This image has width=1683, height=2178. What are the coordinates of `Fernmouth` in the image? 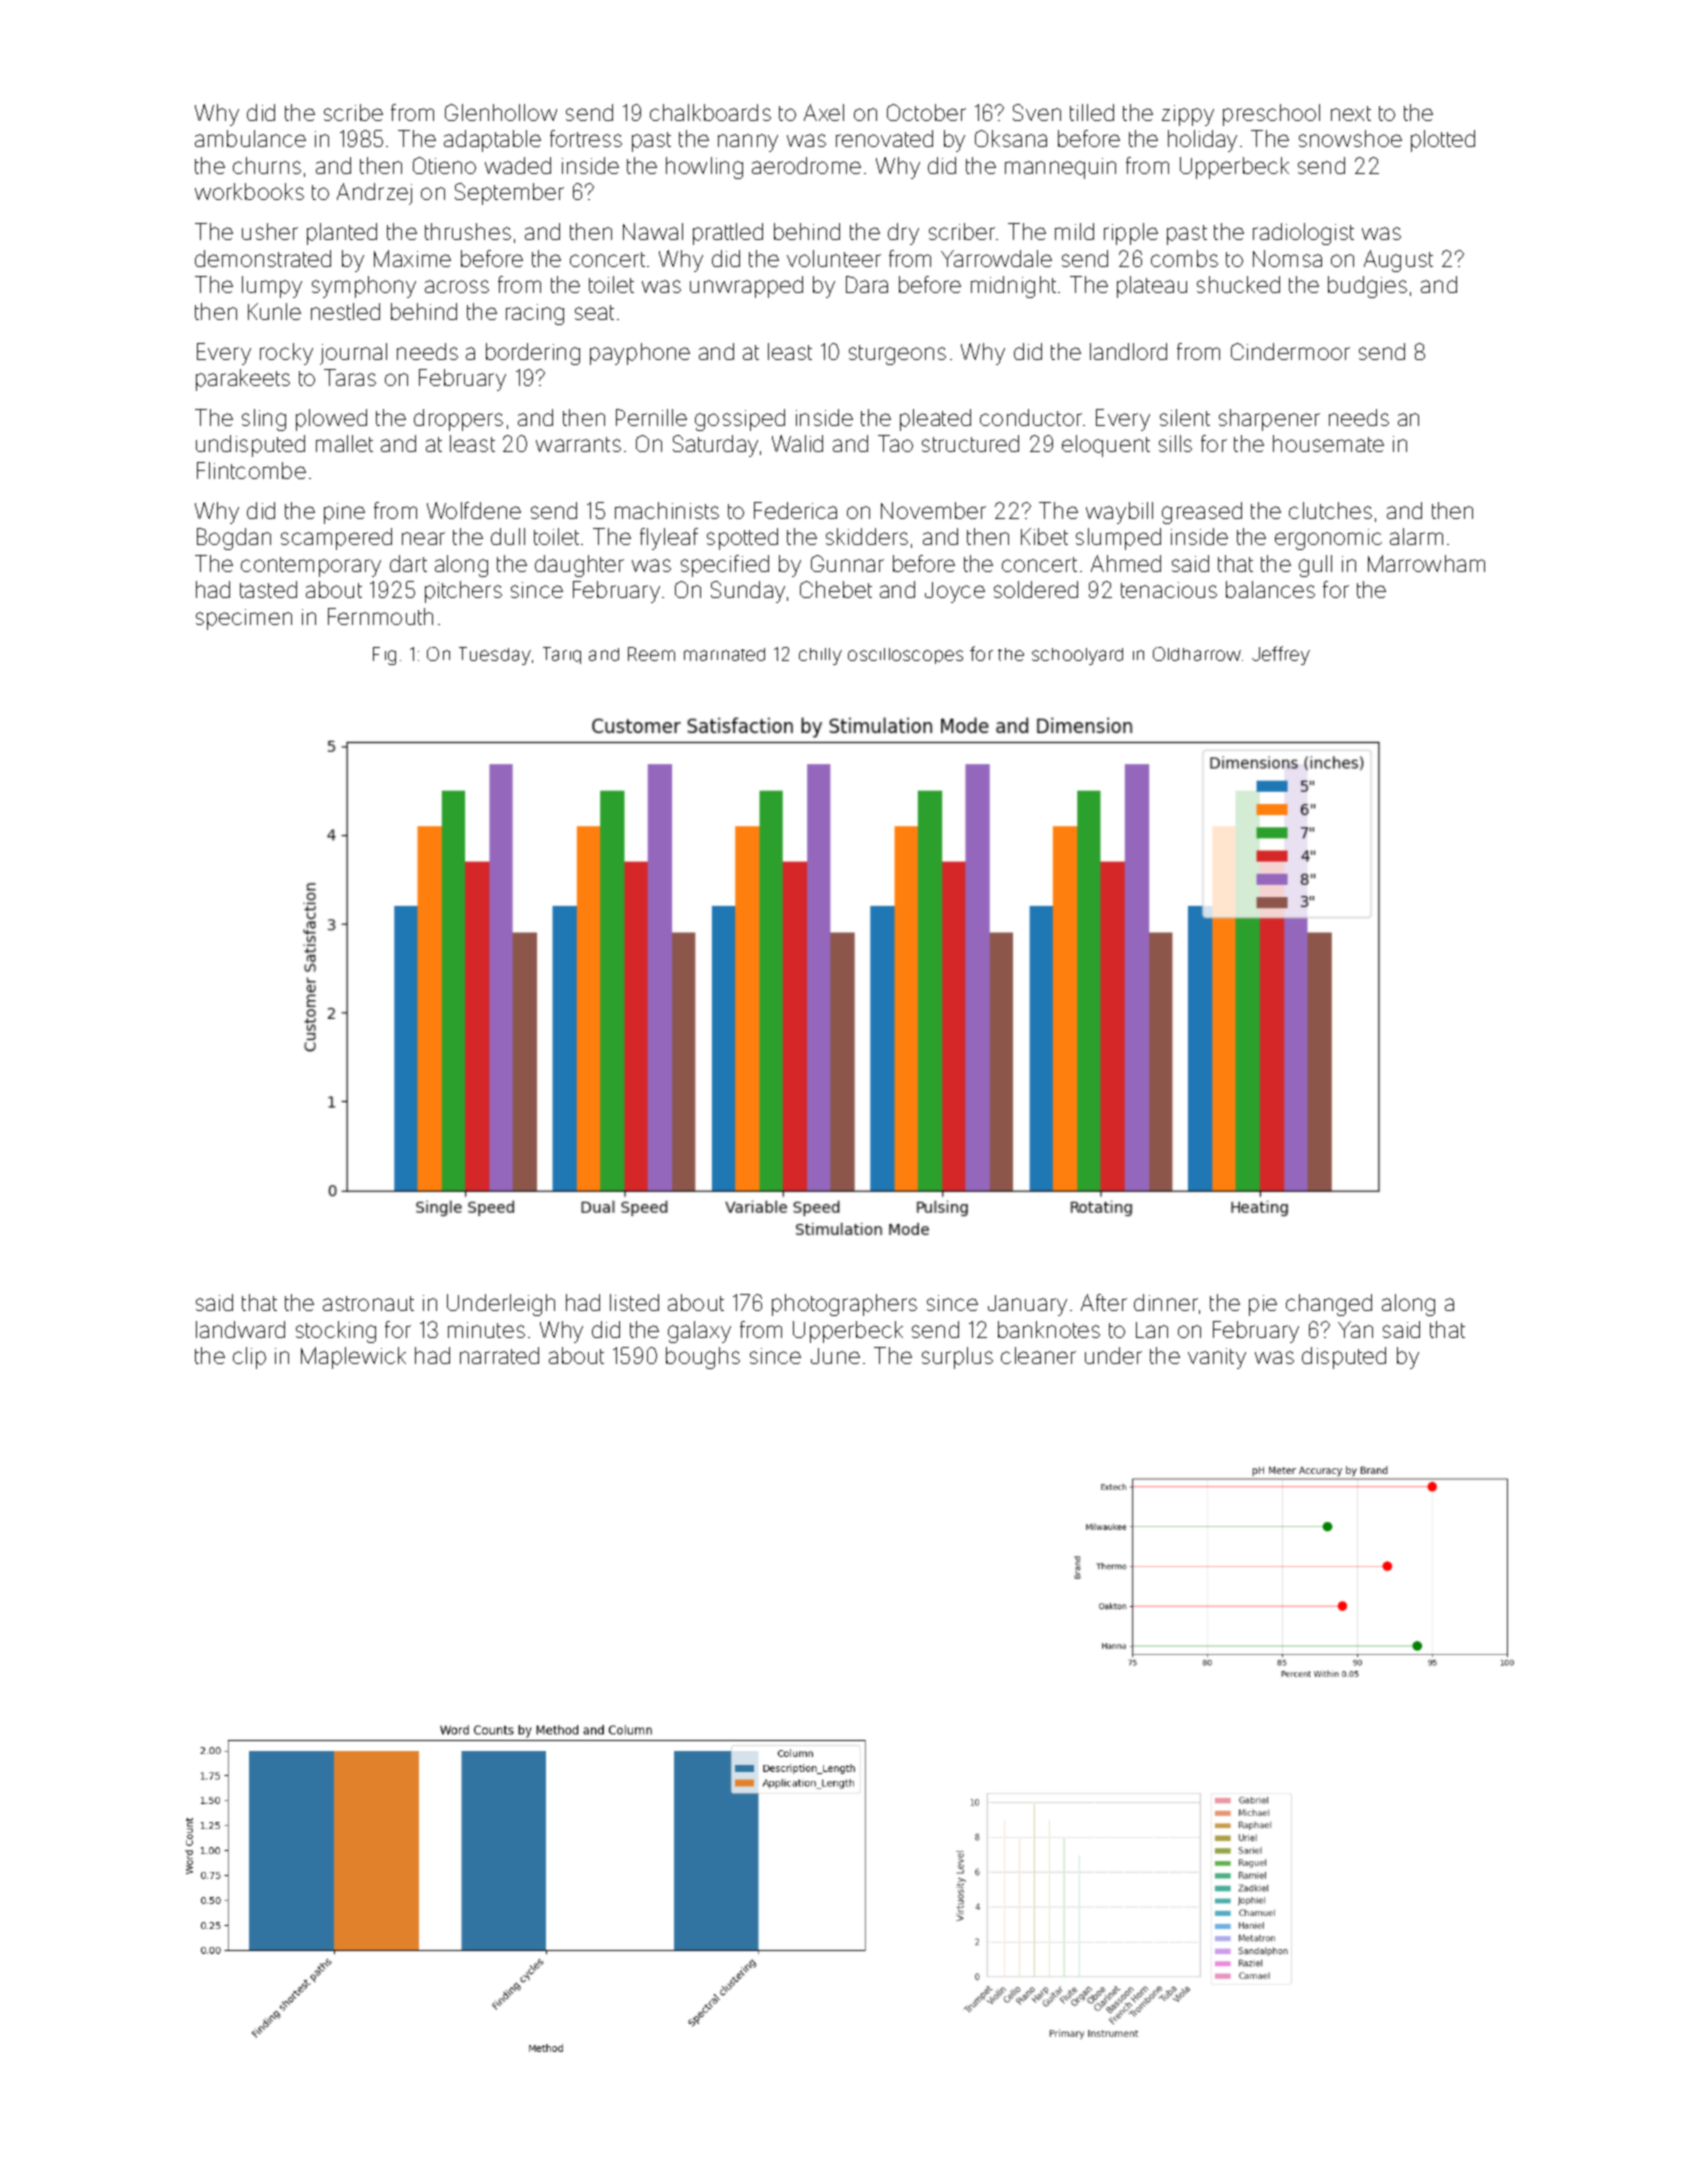 It's located at (380, 616).
